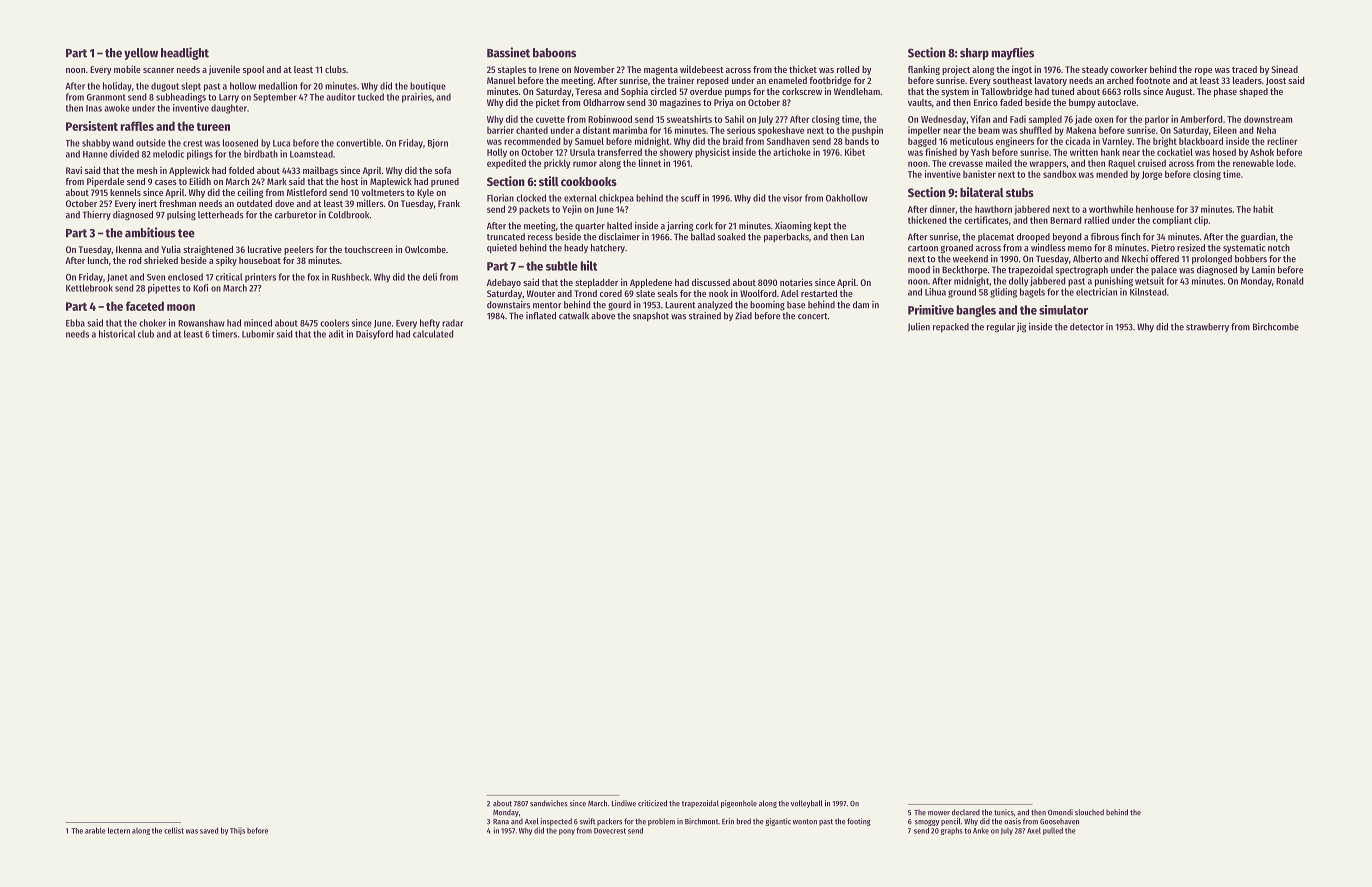  What do you see at coordinates (237, 831) in the image?
I see `Thijs` at bounding box center [237, 831].
